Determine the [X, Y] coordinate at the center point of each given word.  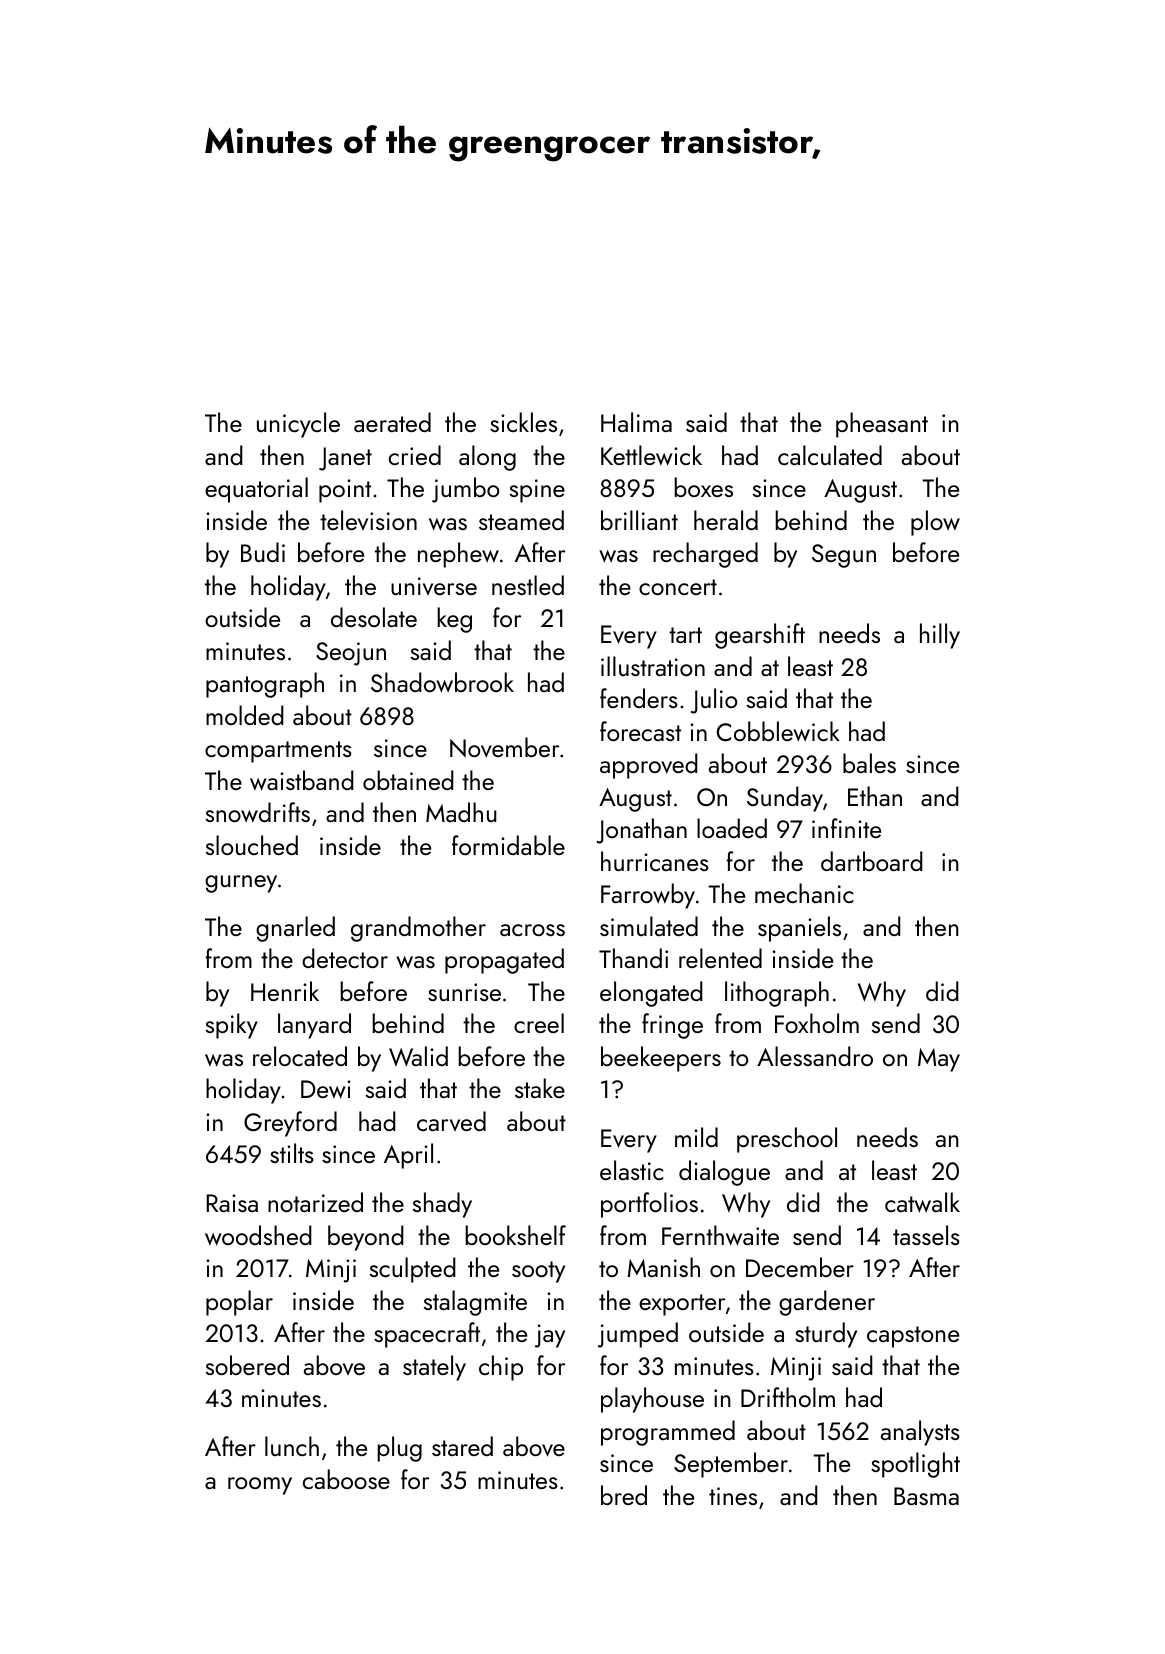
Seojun [351, 654]
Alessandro [815, 1056]
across [532, 930]
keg [454, 620]
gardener [827, 1303]
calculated [830, 455]
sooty [538, 1272]
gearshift [760, 636]
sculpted [413, 1270]
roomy [260, 1486]
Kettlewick [651, 455]
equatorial [256, 490]
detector [345, 958]
